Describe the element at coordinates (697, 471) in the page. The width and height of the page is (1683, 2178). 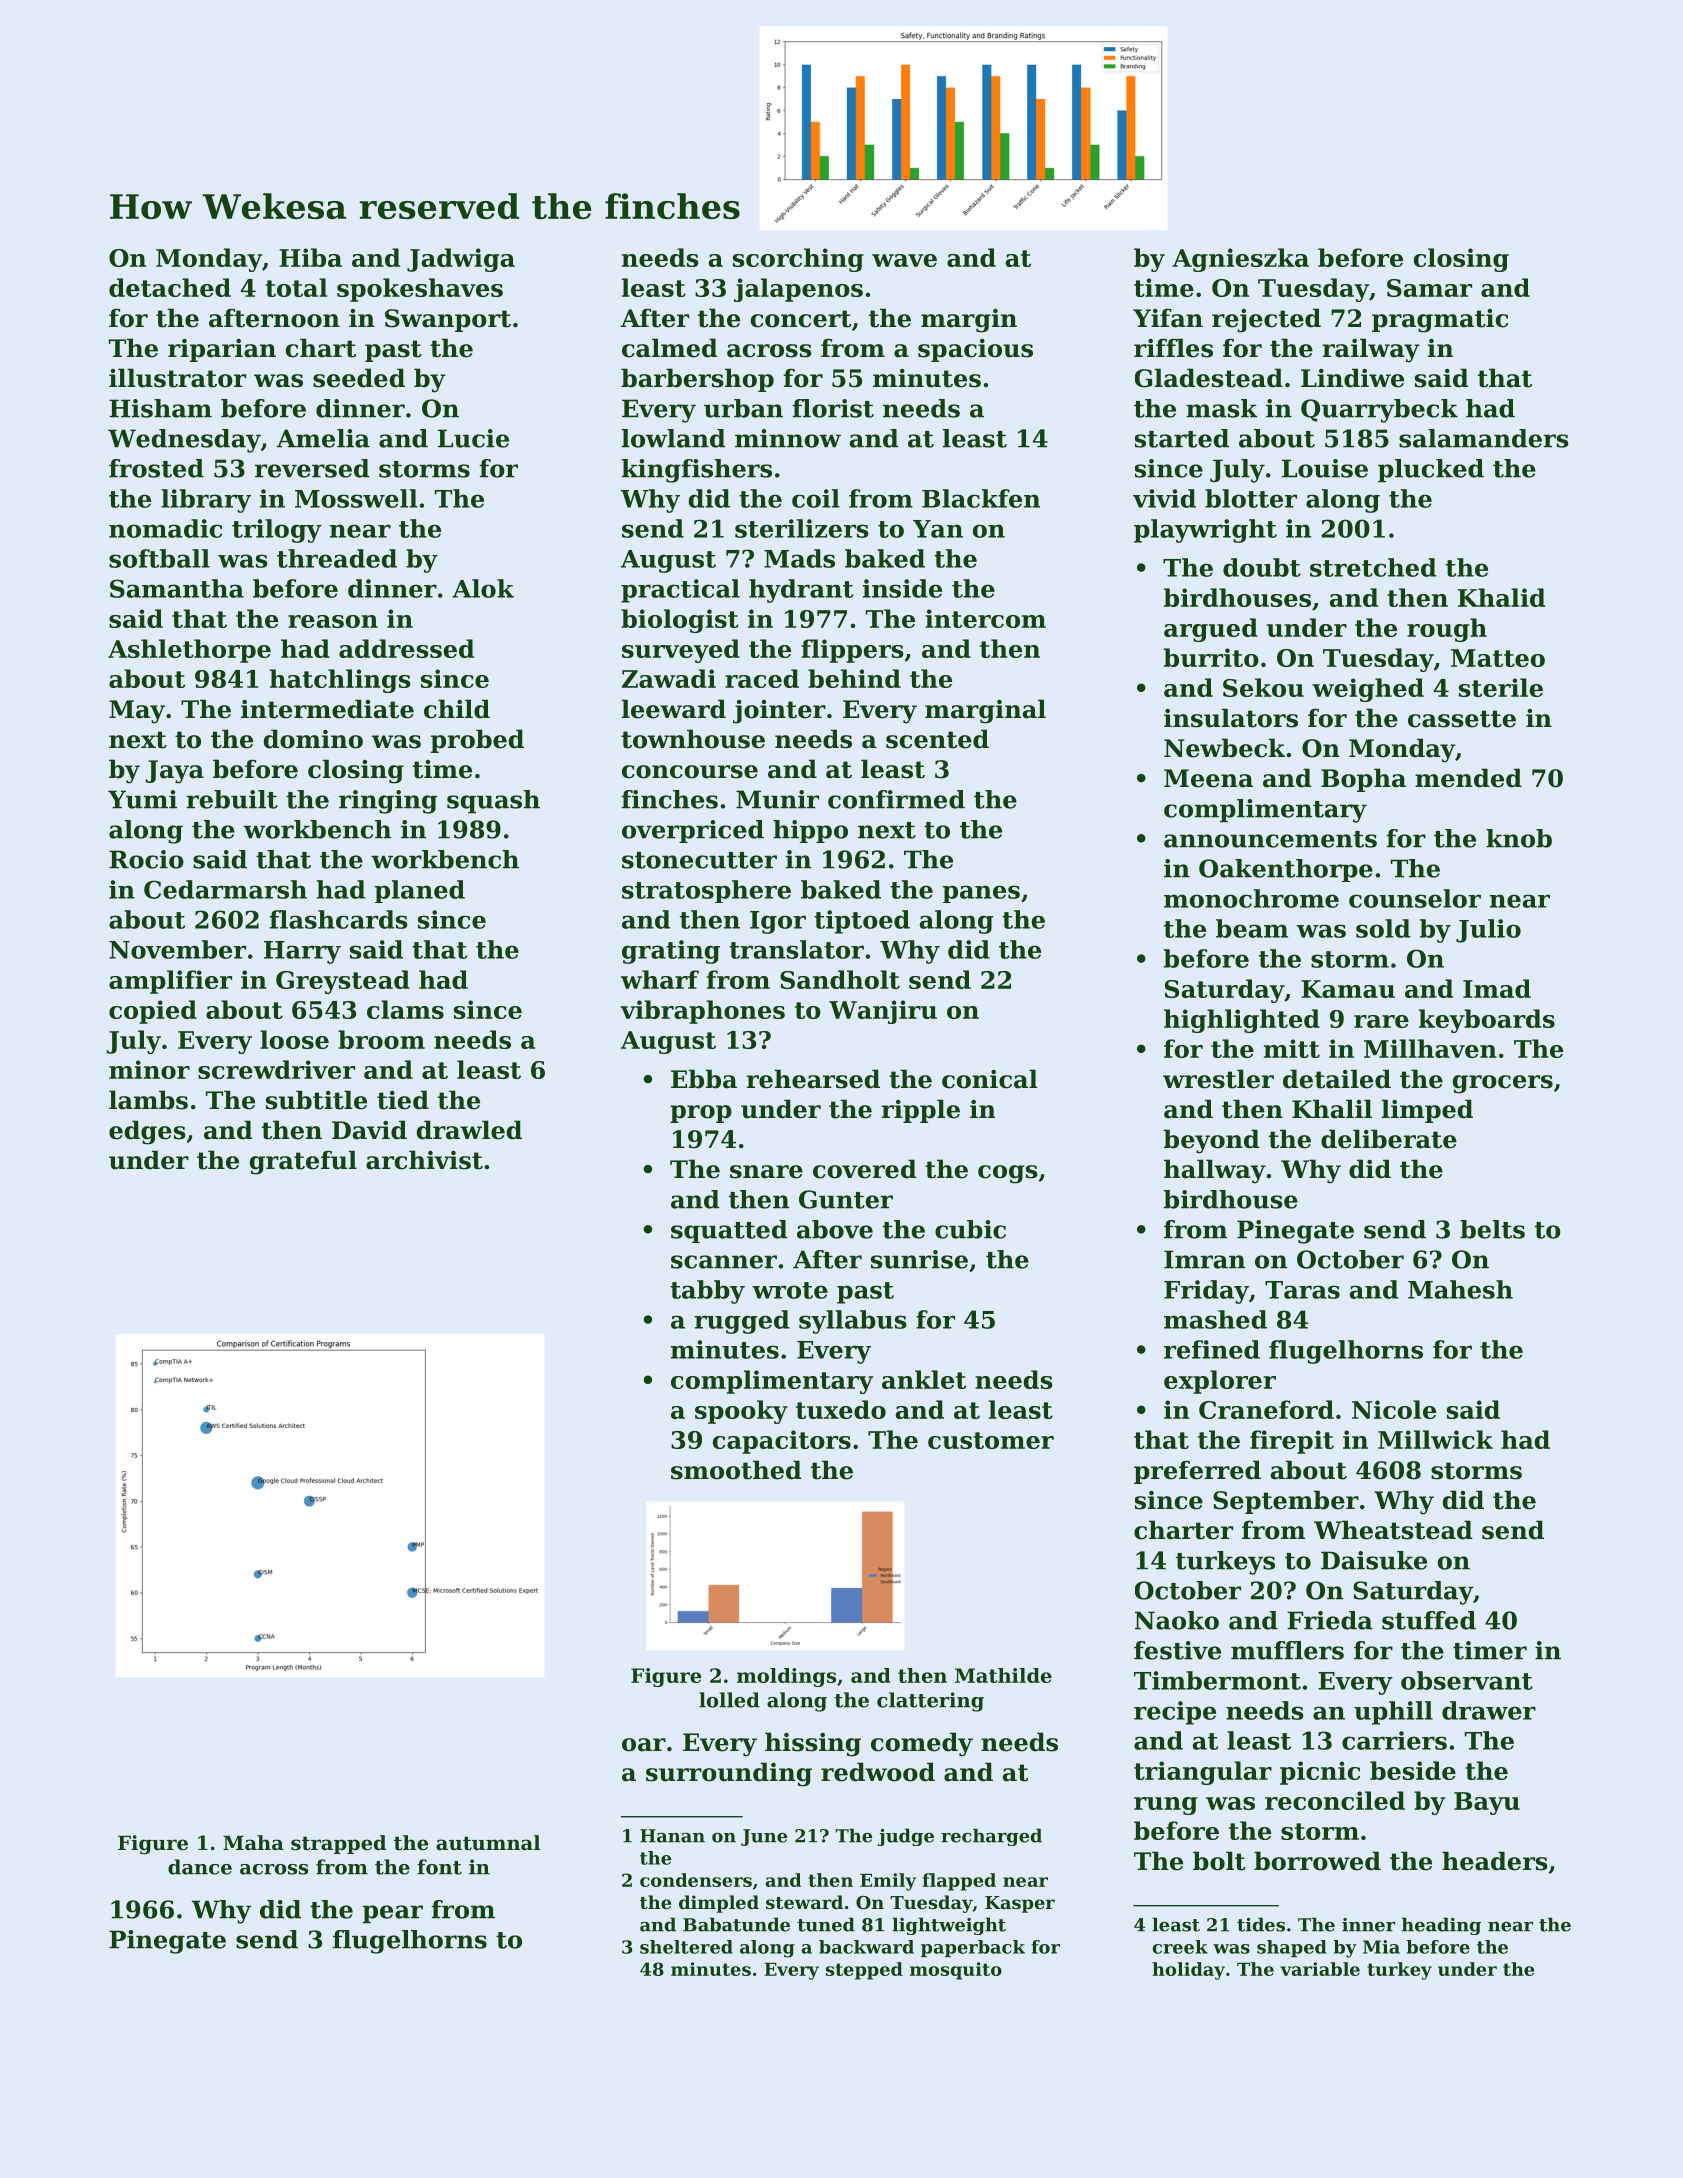
I see `kingfishers` at that location.
